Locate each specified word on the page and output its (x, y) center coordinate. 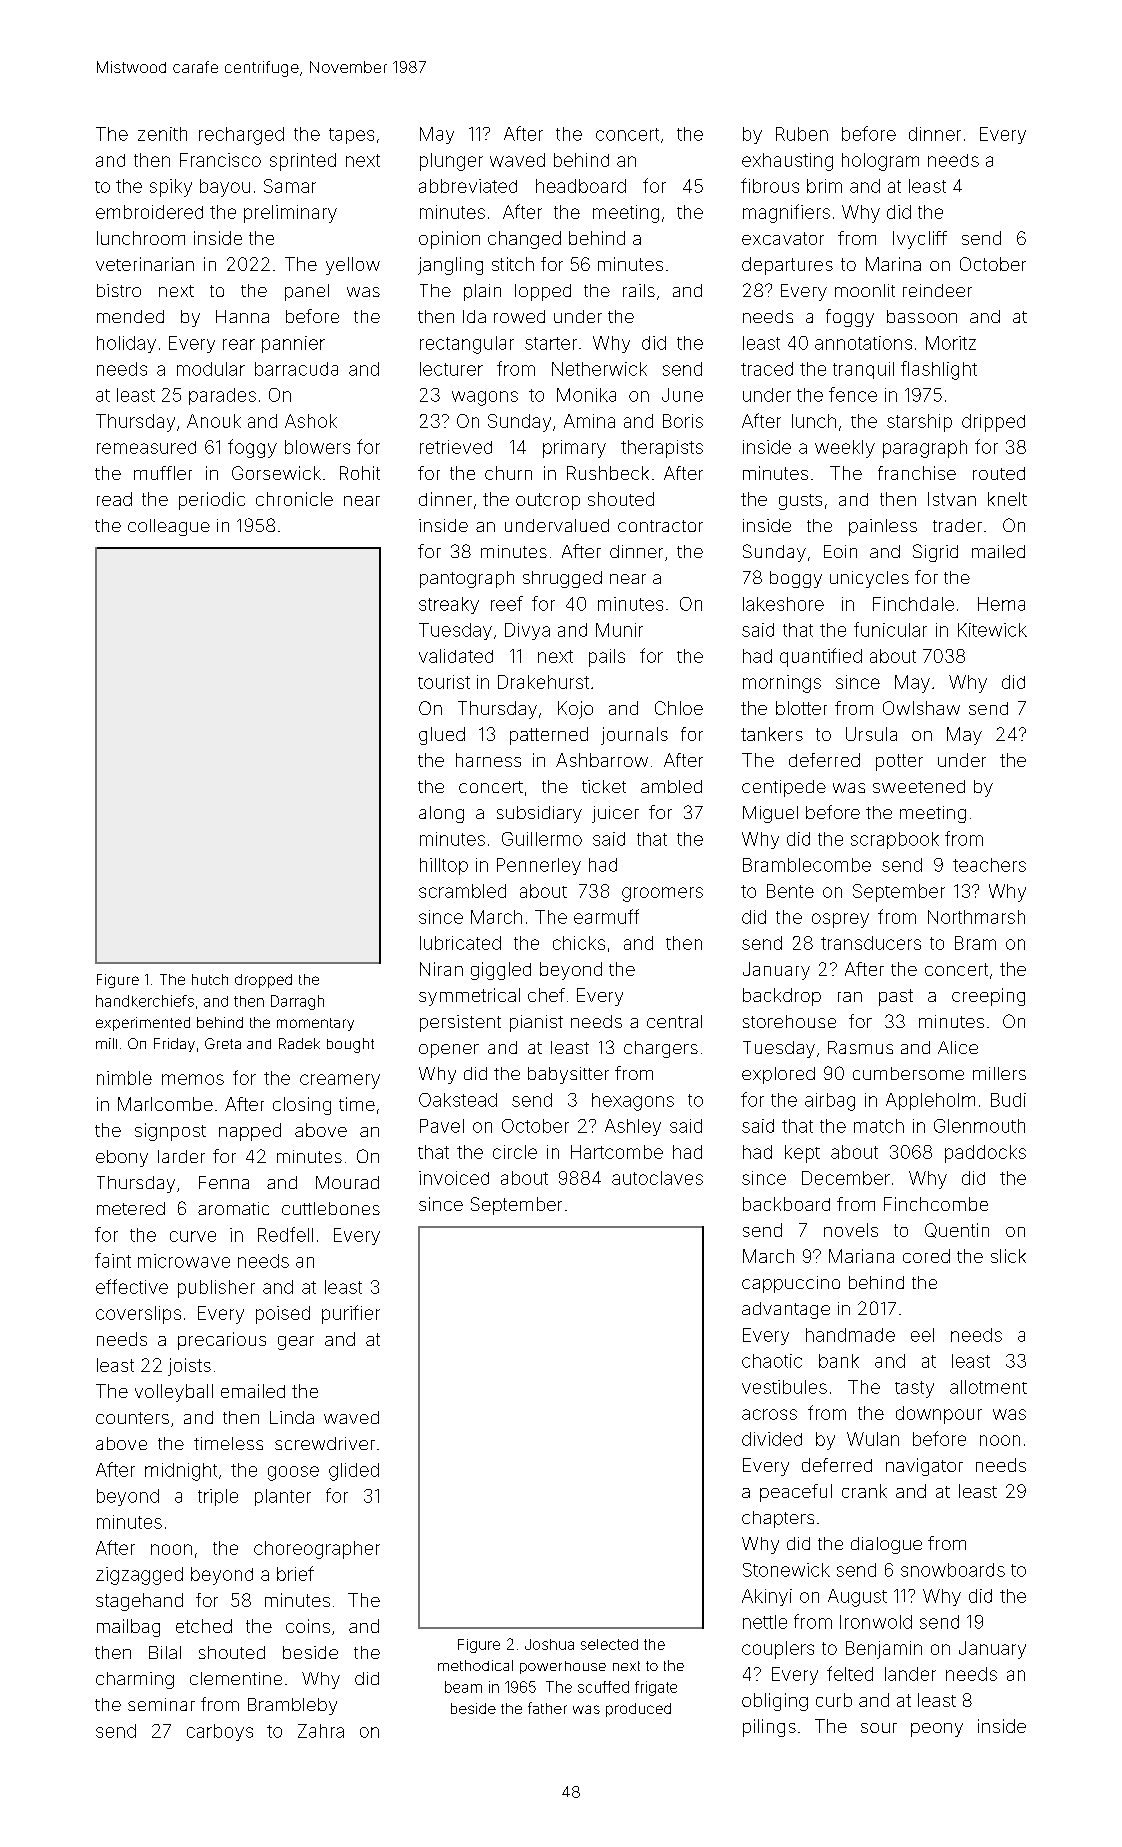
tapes (351, 136)
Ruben (802, 134)
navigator (924, 1467)
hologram (880, 162)
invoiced (454, 1178)
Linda (292, 1417)
